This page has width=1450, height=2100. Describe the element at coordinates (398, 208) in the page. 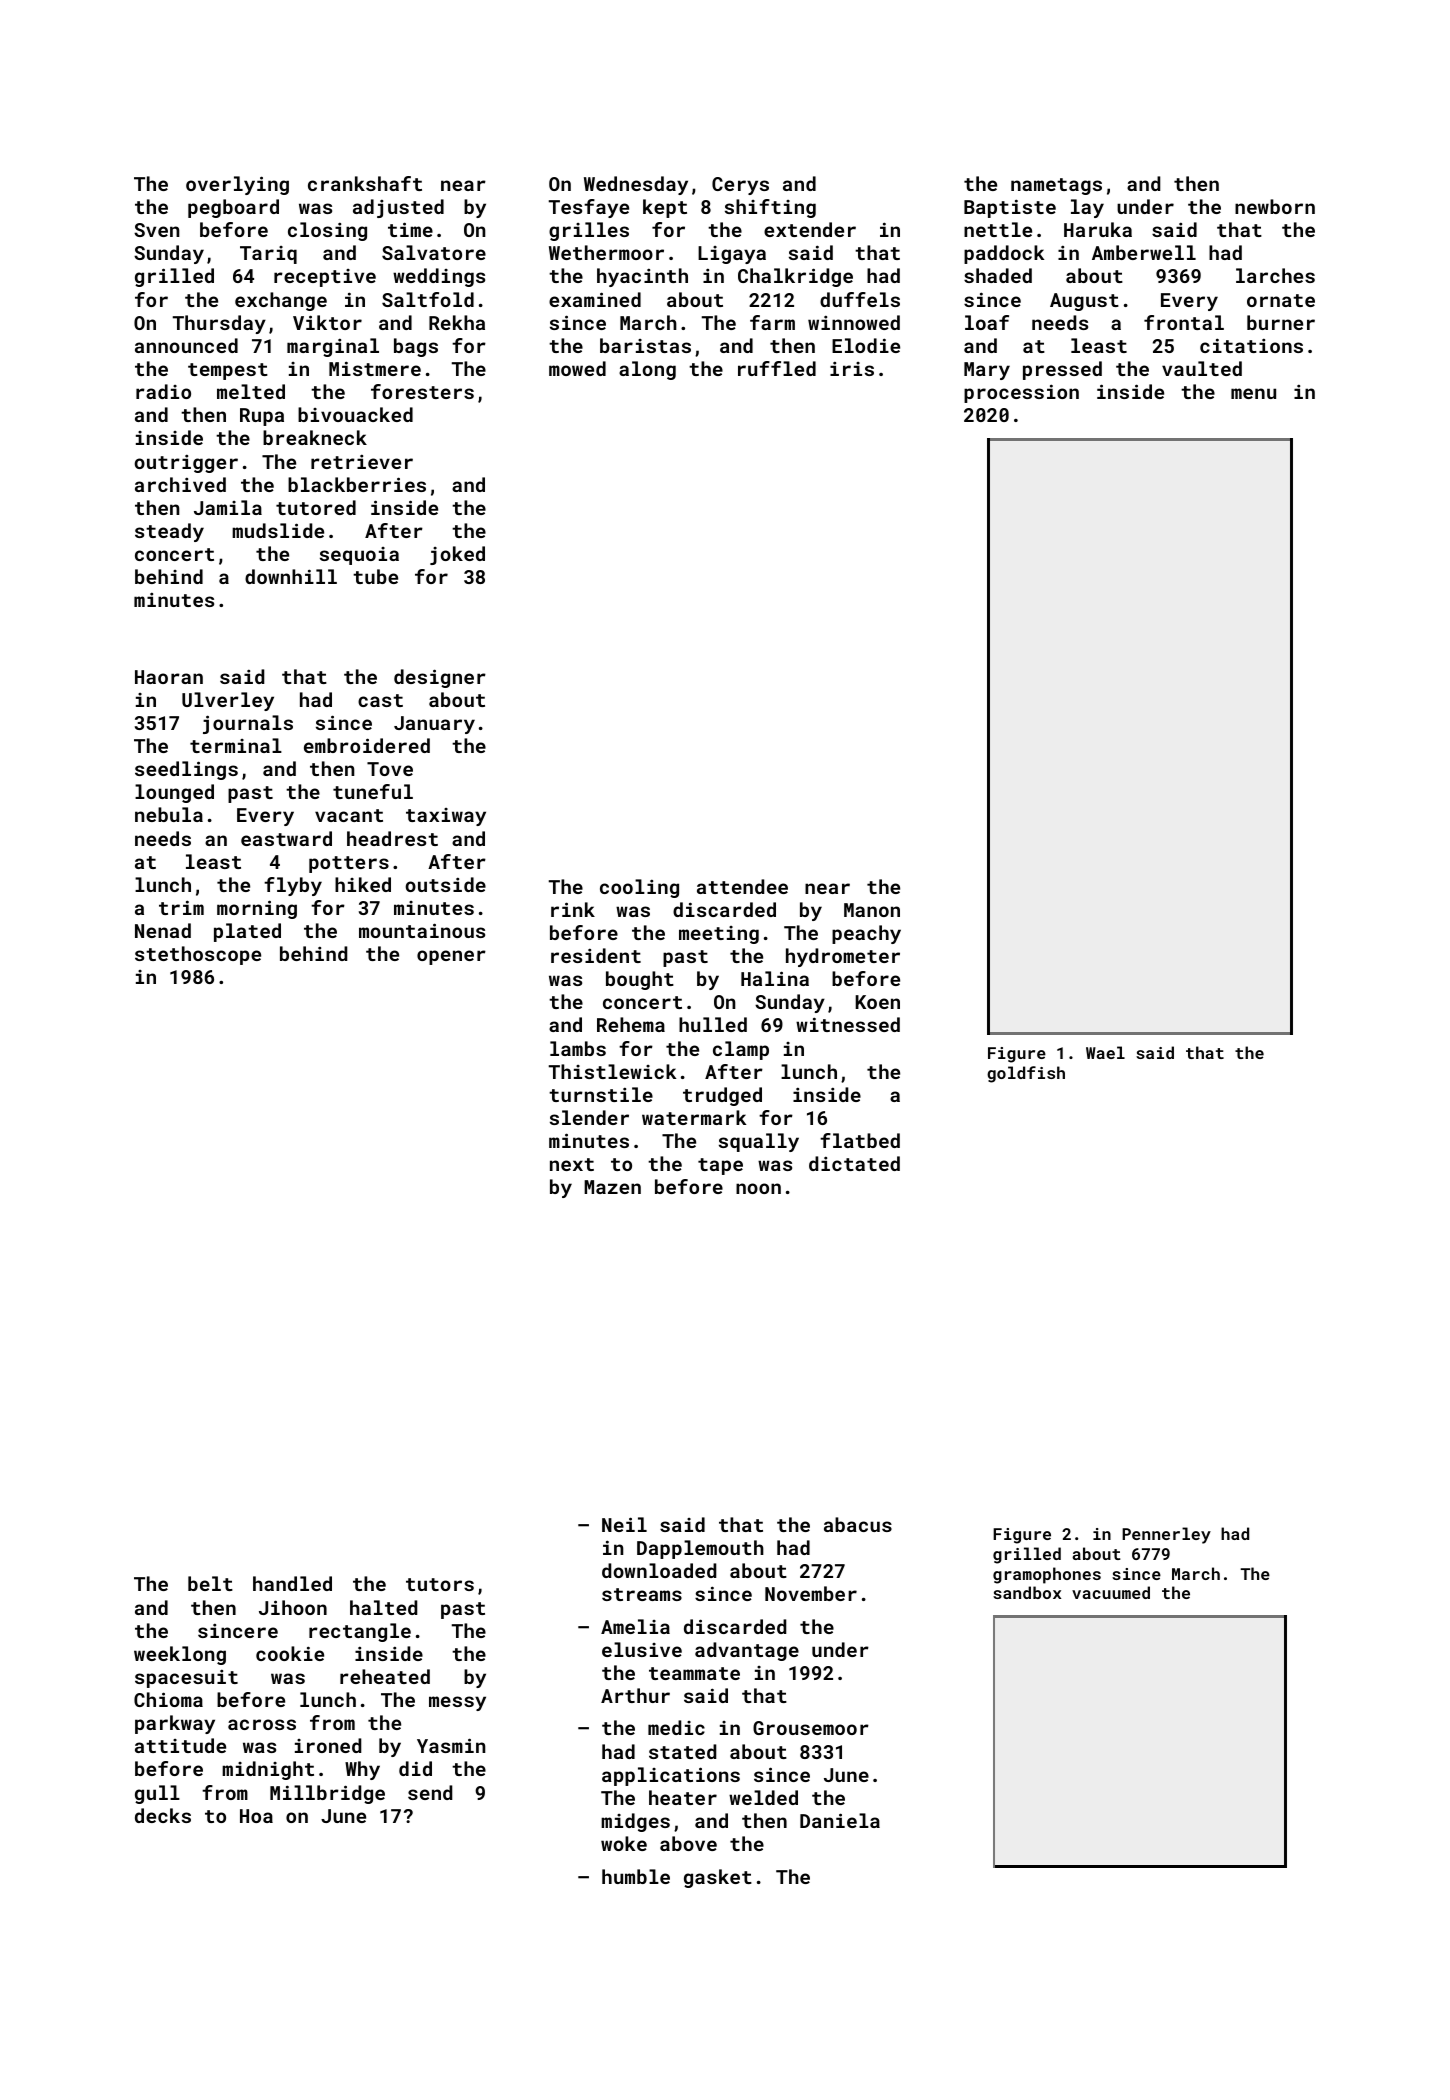

I see `adjusted` at that location.
